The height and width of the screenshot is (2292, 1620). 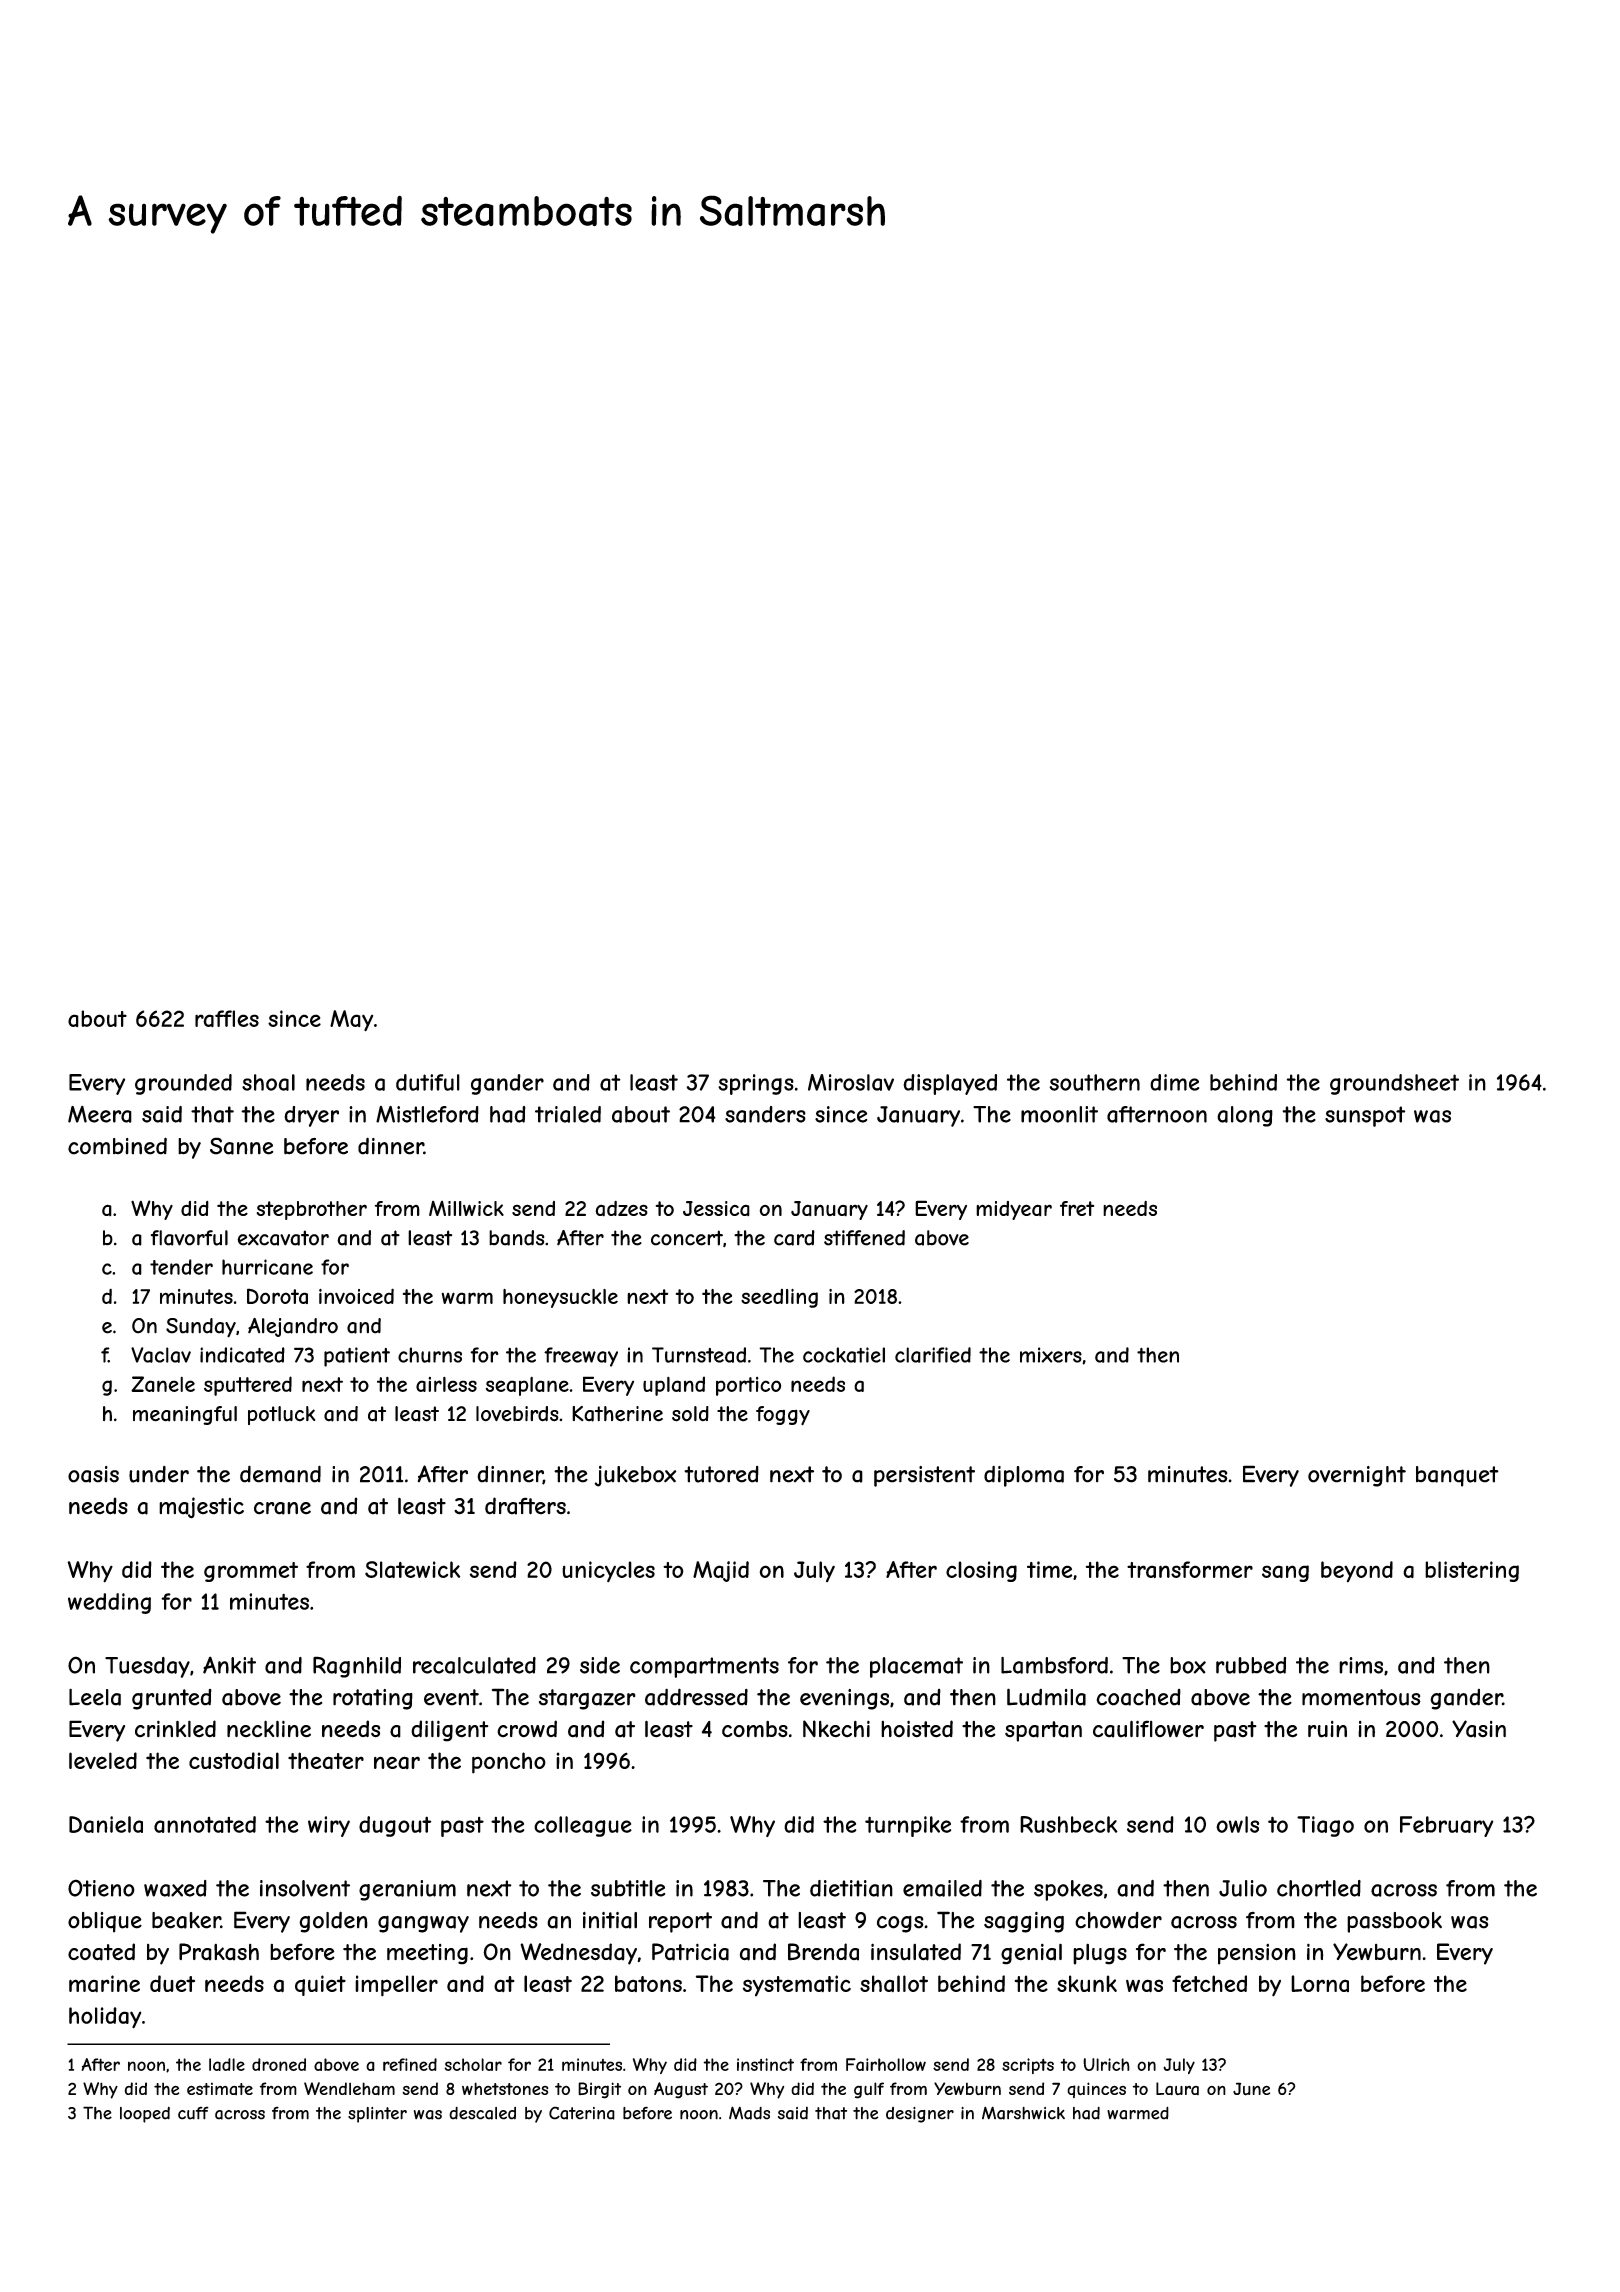 I want to click on evenings, so click(x=844, y=1699).
